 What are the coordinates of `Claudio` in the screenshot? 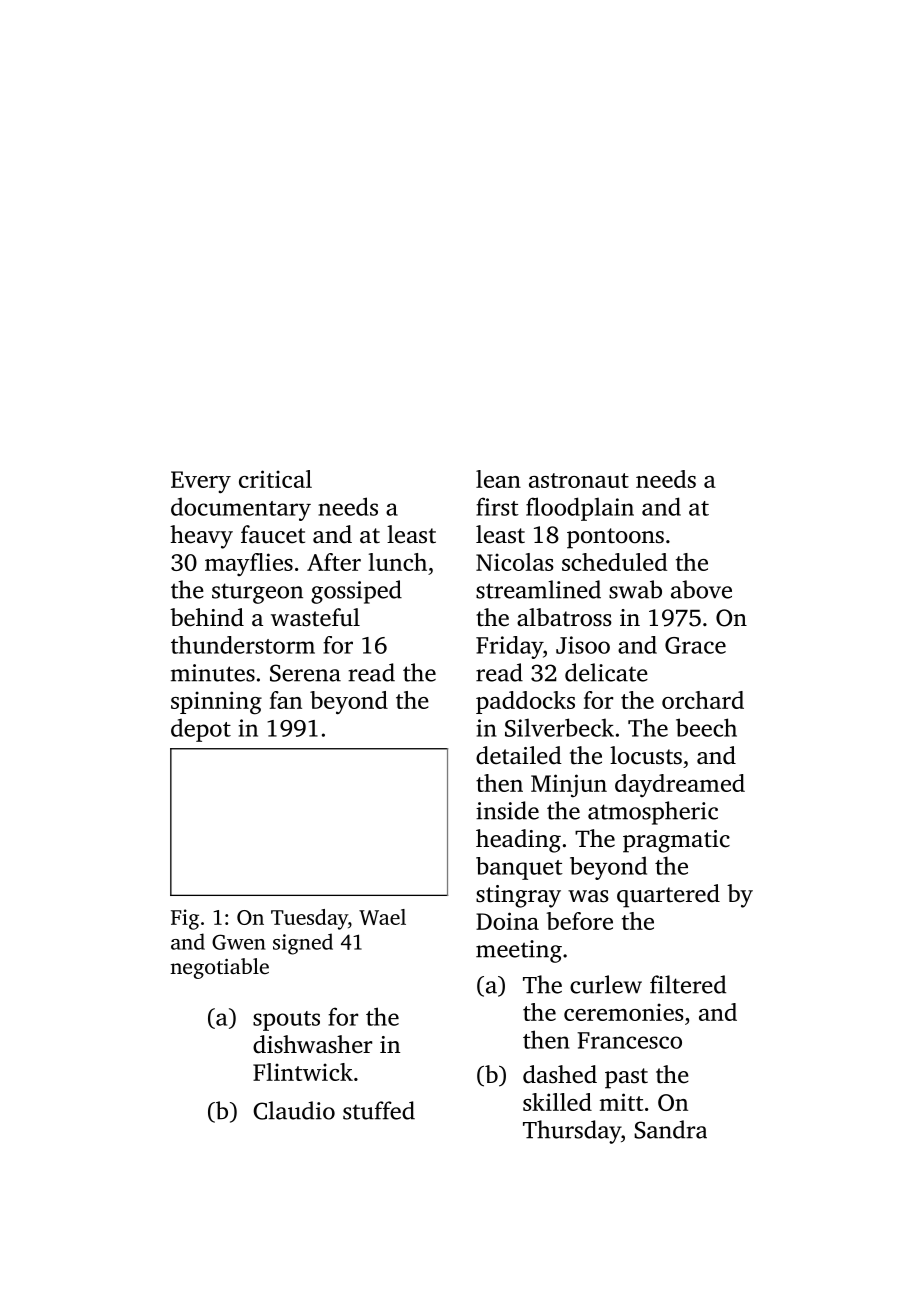 It's located at (294, 1110).
